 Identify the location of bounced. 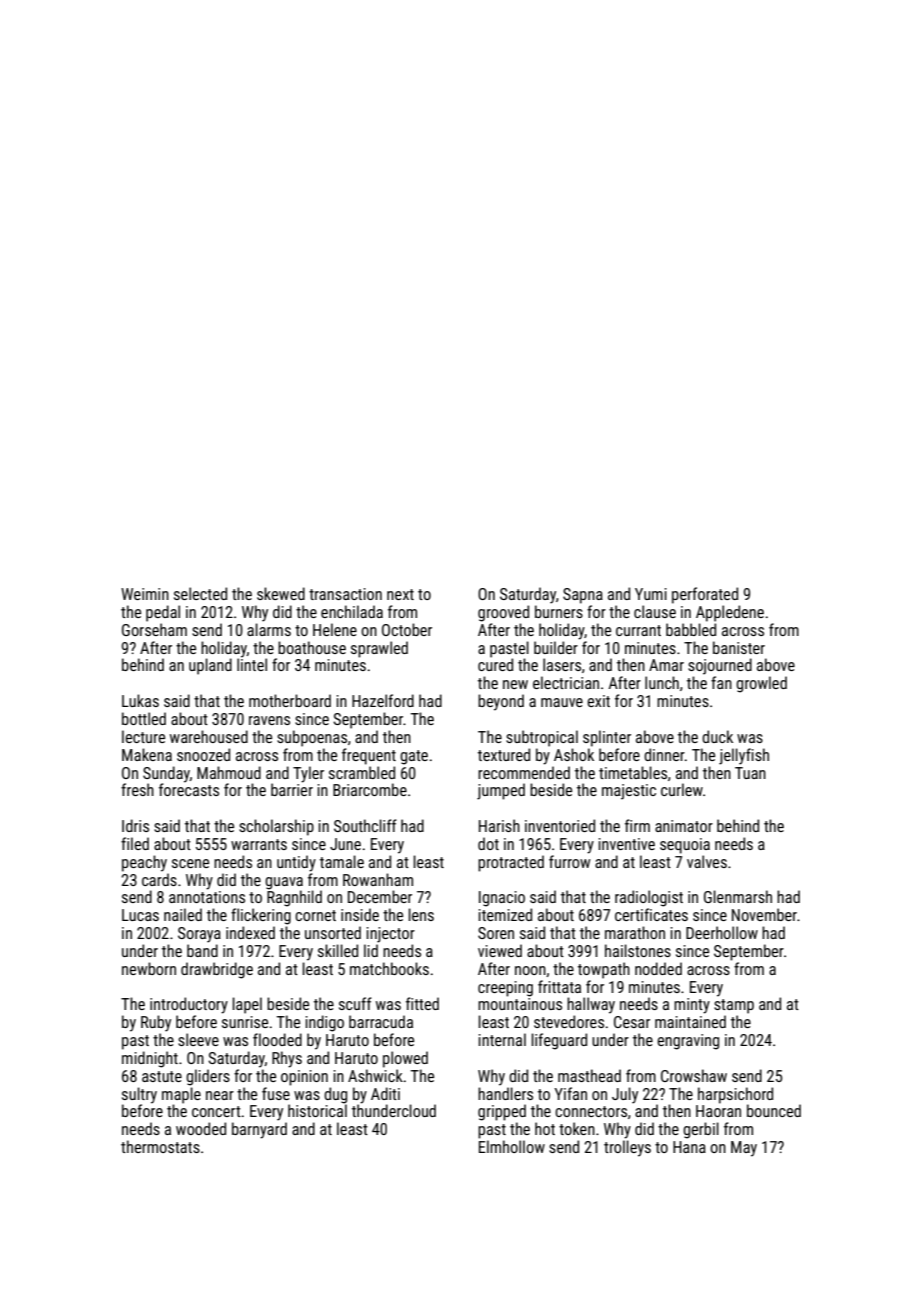
(774, 1110).
